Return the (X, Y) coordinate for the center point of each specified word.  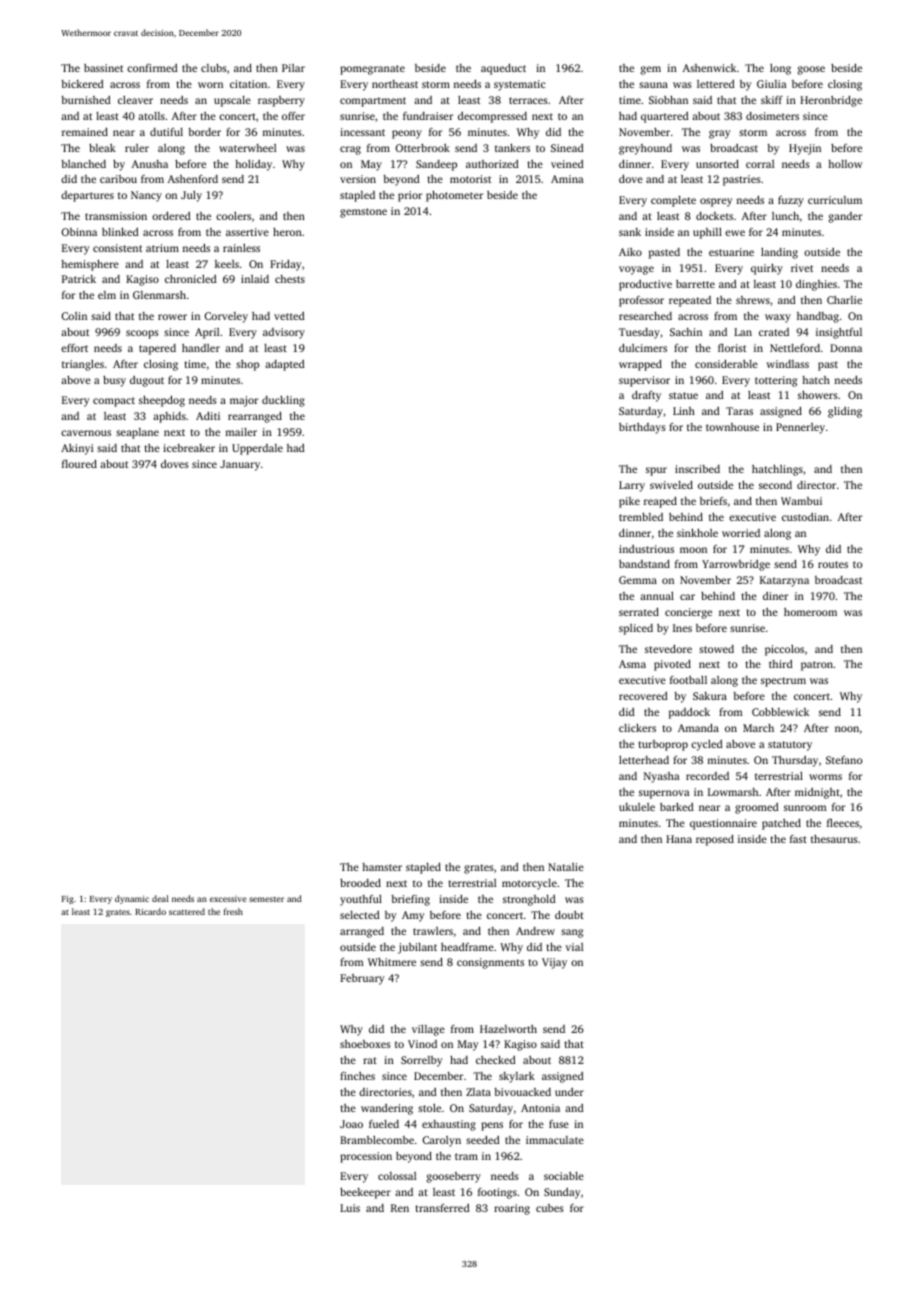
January (240, 465)
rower (172, 317)
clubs (214, 68)
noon (847, 729)
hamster (382, 867)
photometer (454, 196)
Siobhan (668, 100)
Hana (679, 839)
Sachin (686, 332)
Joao (351, 1124)
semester (266, 899)
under (569, 1092)
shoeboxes (365, 1044)
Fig (68, 899)
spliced (636, 629)
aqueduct (503, 69)
